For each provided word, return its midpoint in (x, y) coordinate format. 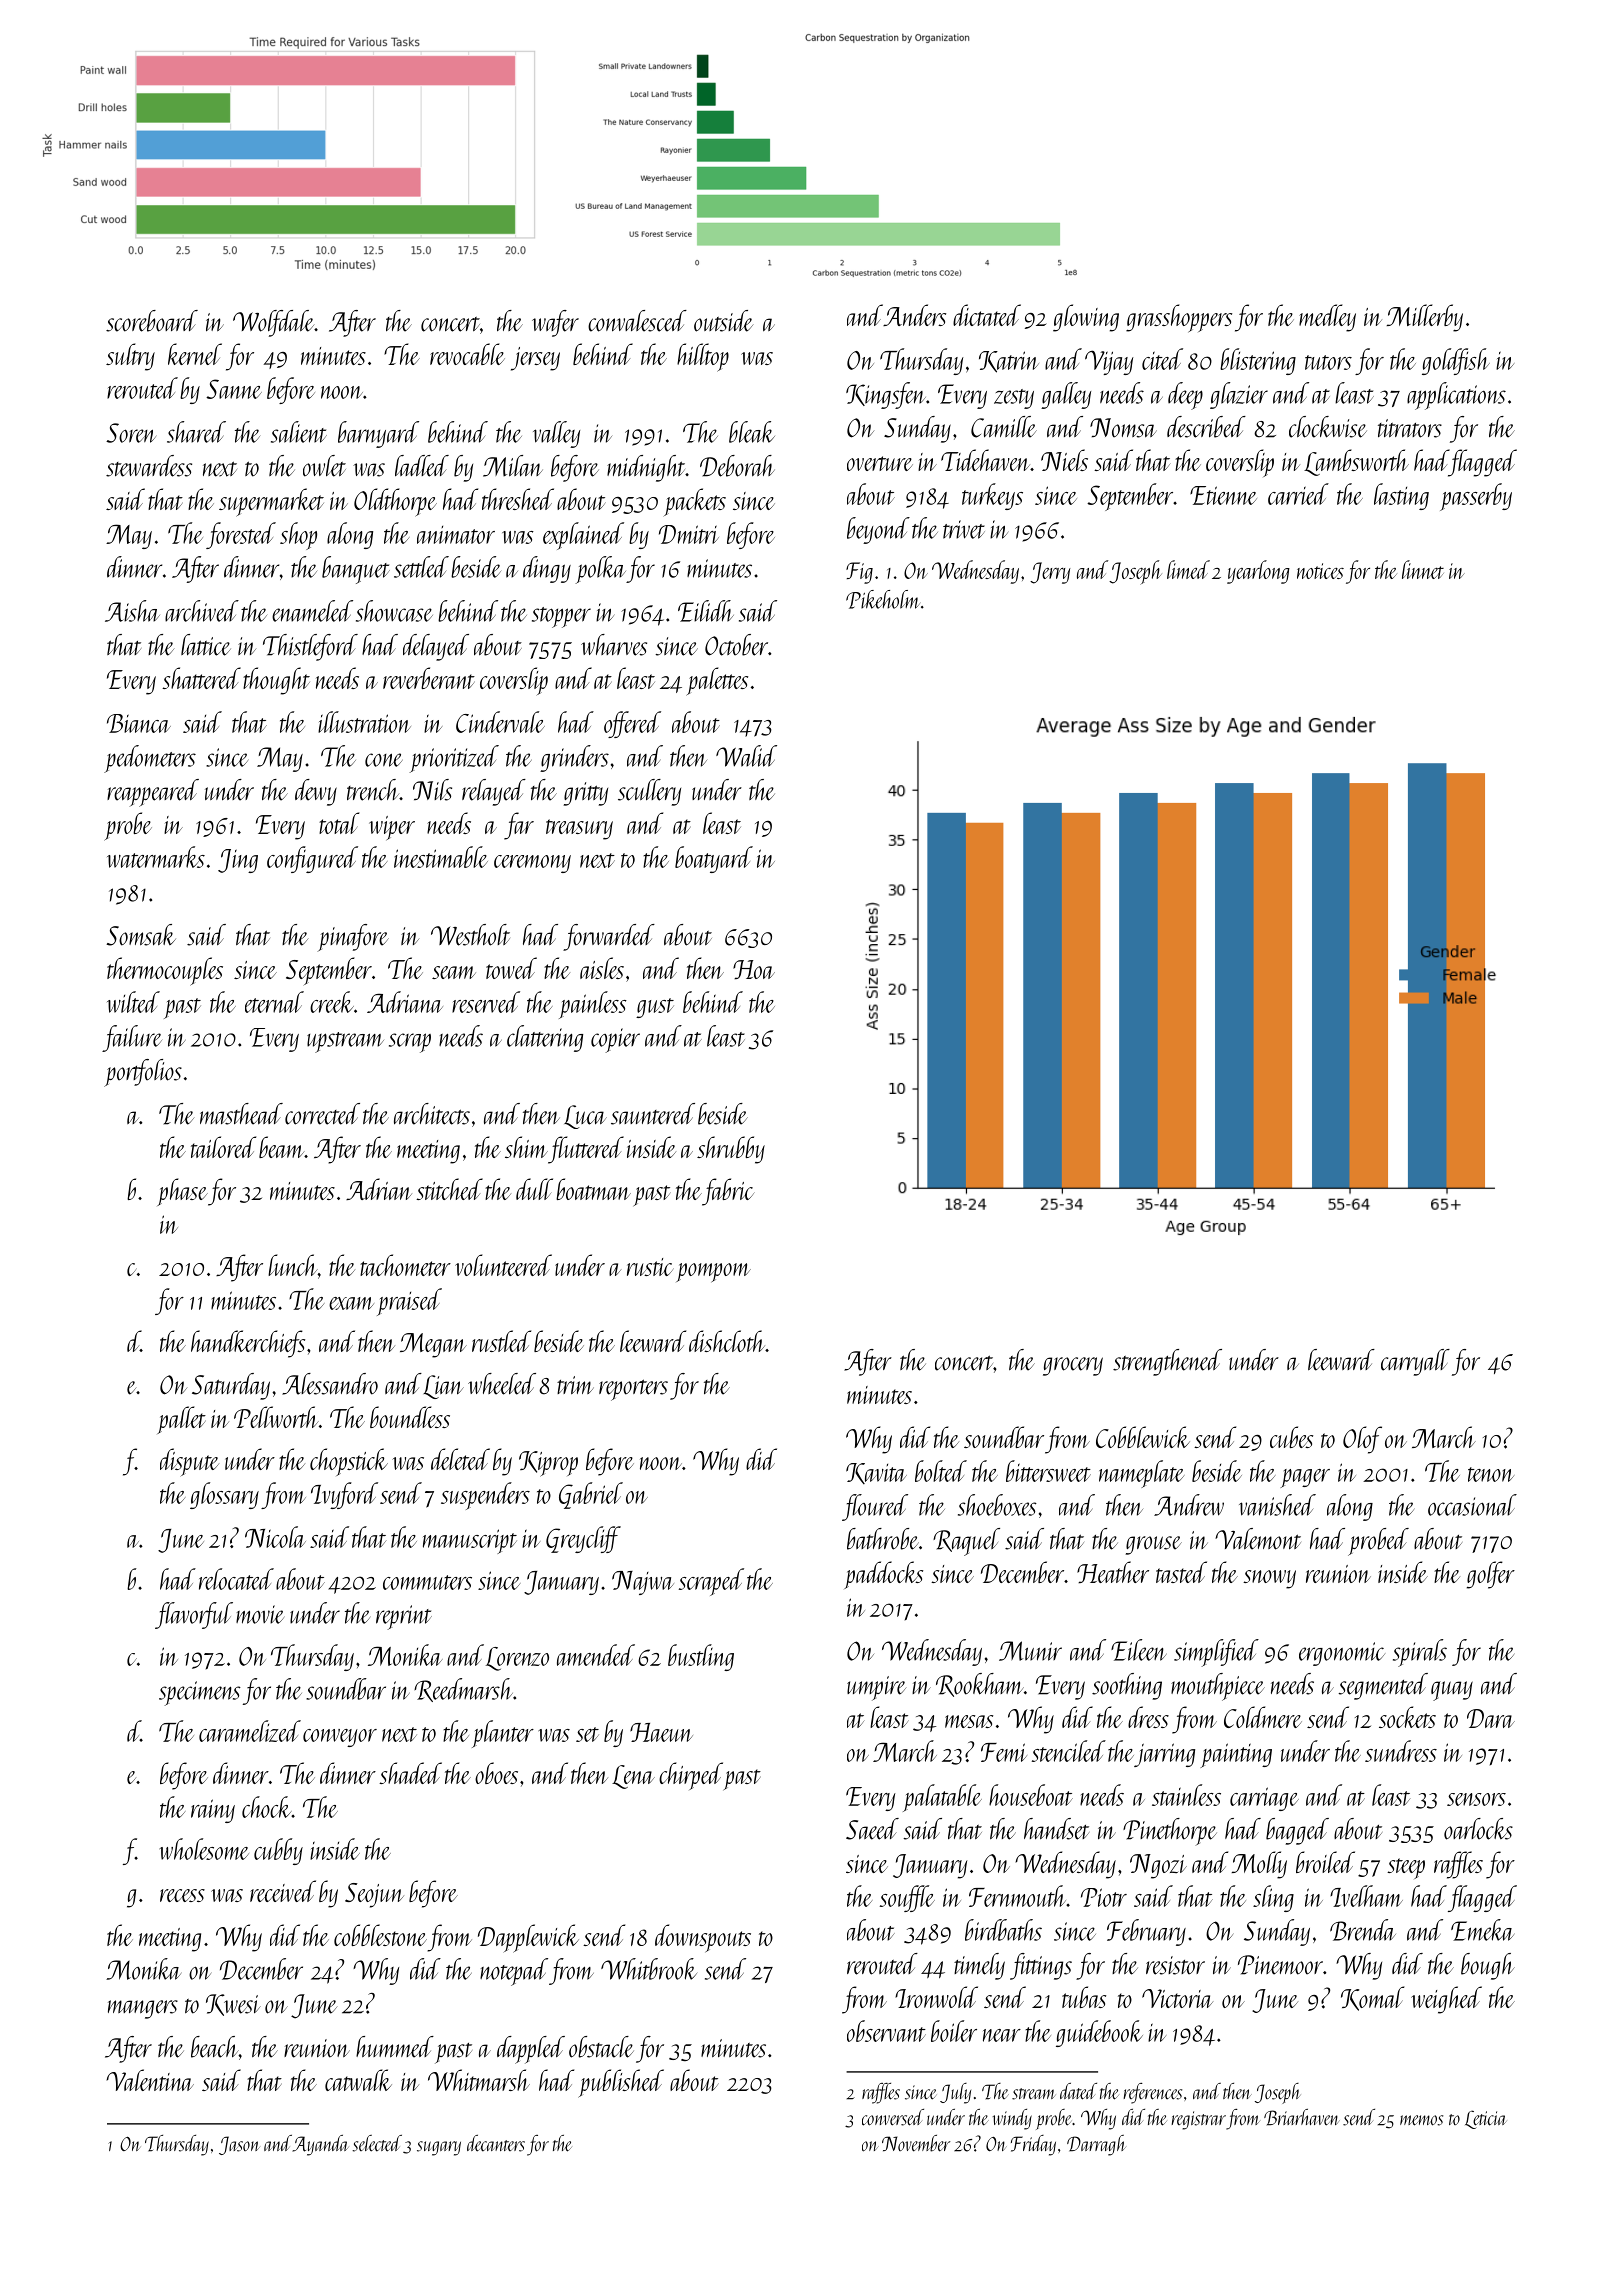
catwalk (358, 2080)
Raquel (966, 1542)
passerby (1476, 497)
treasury (579, 829)
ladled (422, 466)
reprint (404, 1617)
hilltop (703, 357)
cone (384, 760)
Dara (1491, 1718)
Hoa (754, 969)
